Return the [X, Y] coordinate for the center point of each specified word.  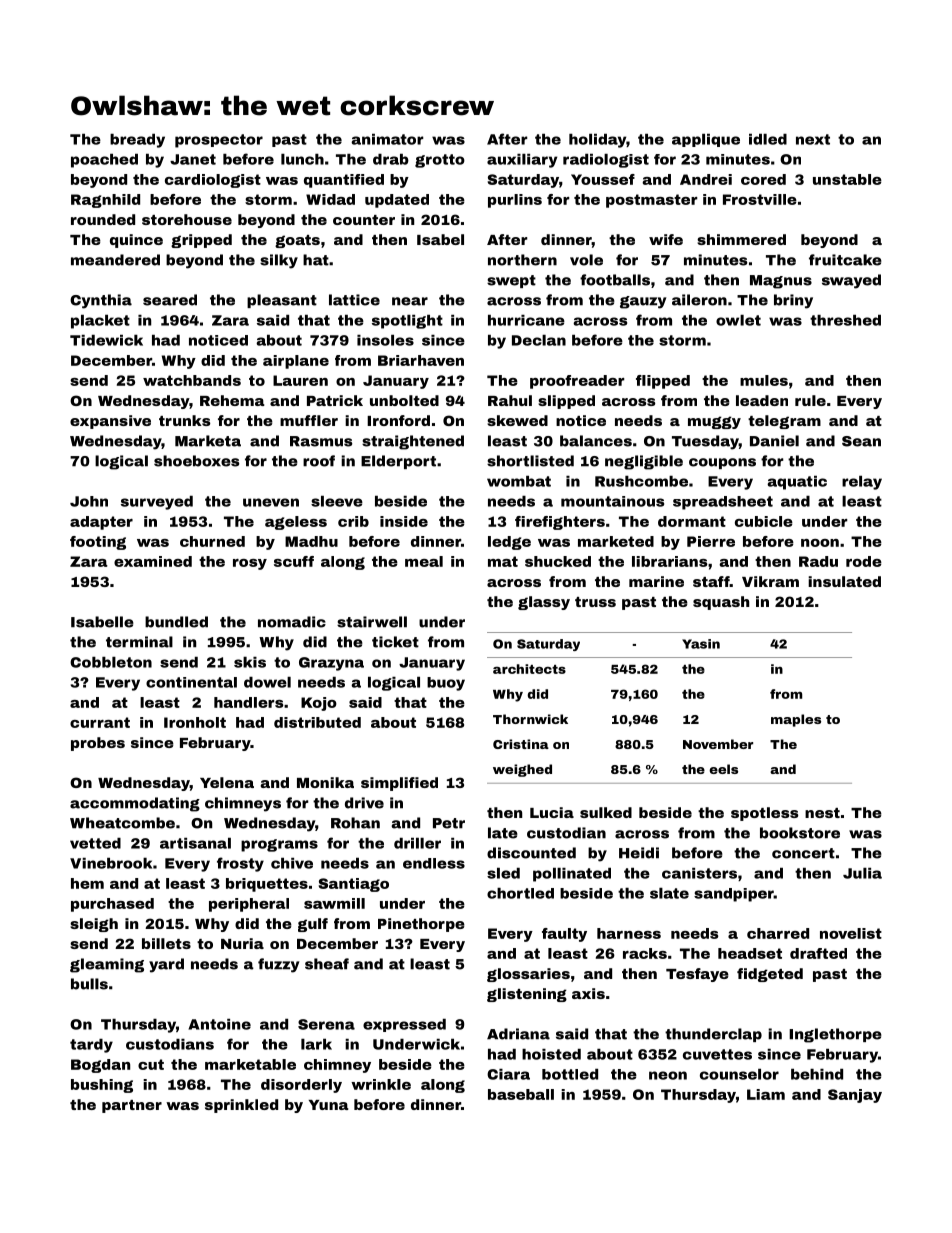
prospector [219, 141]
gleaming [107, 965]
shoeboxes [196, 461]
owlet [738, 320]
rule [810, 400]
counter [364, 220]
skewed [517, 420]
